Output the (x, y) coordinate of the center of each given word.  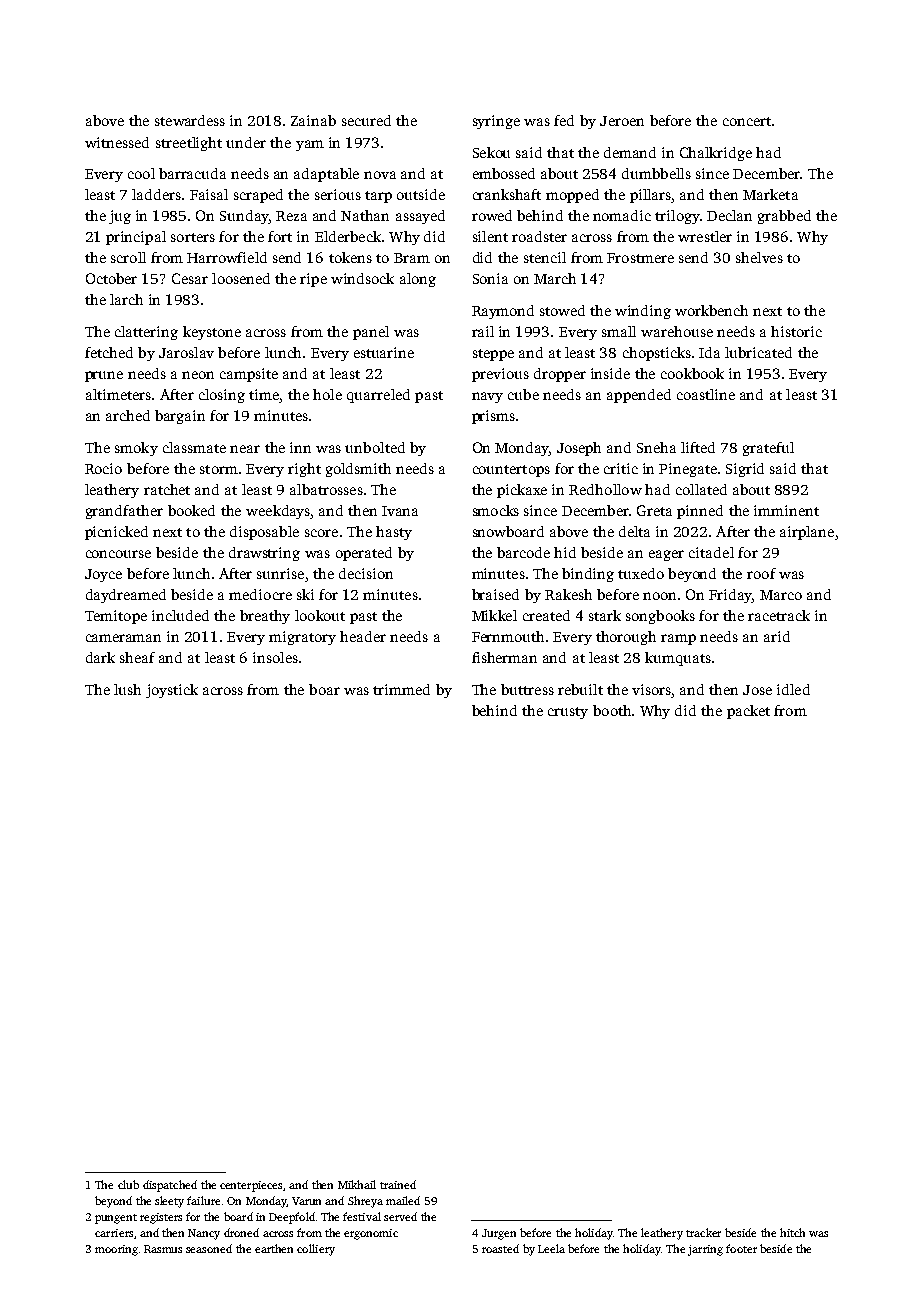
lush (127, 689)
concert (747, 121)
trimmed (401, 689)
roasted (500, 1248)
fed (564, 120)
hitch (792, 1232)
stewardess (190, 120)
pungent (116, 1219)
